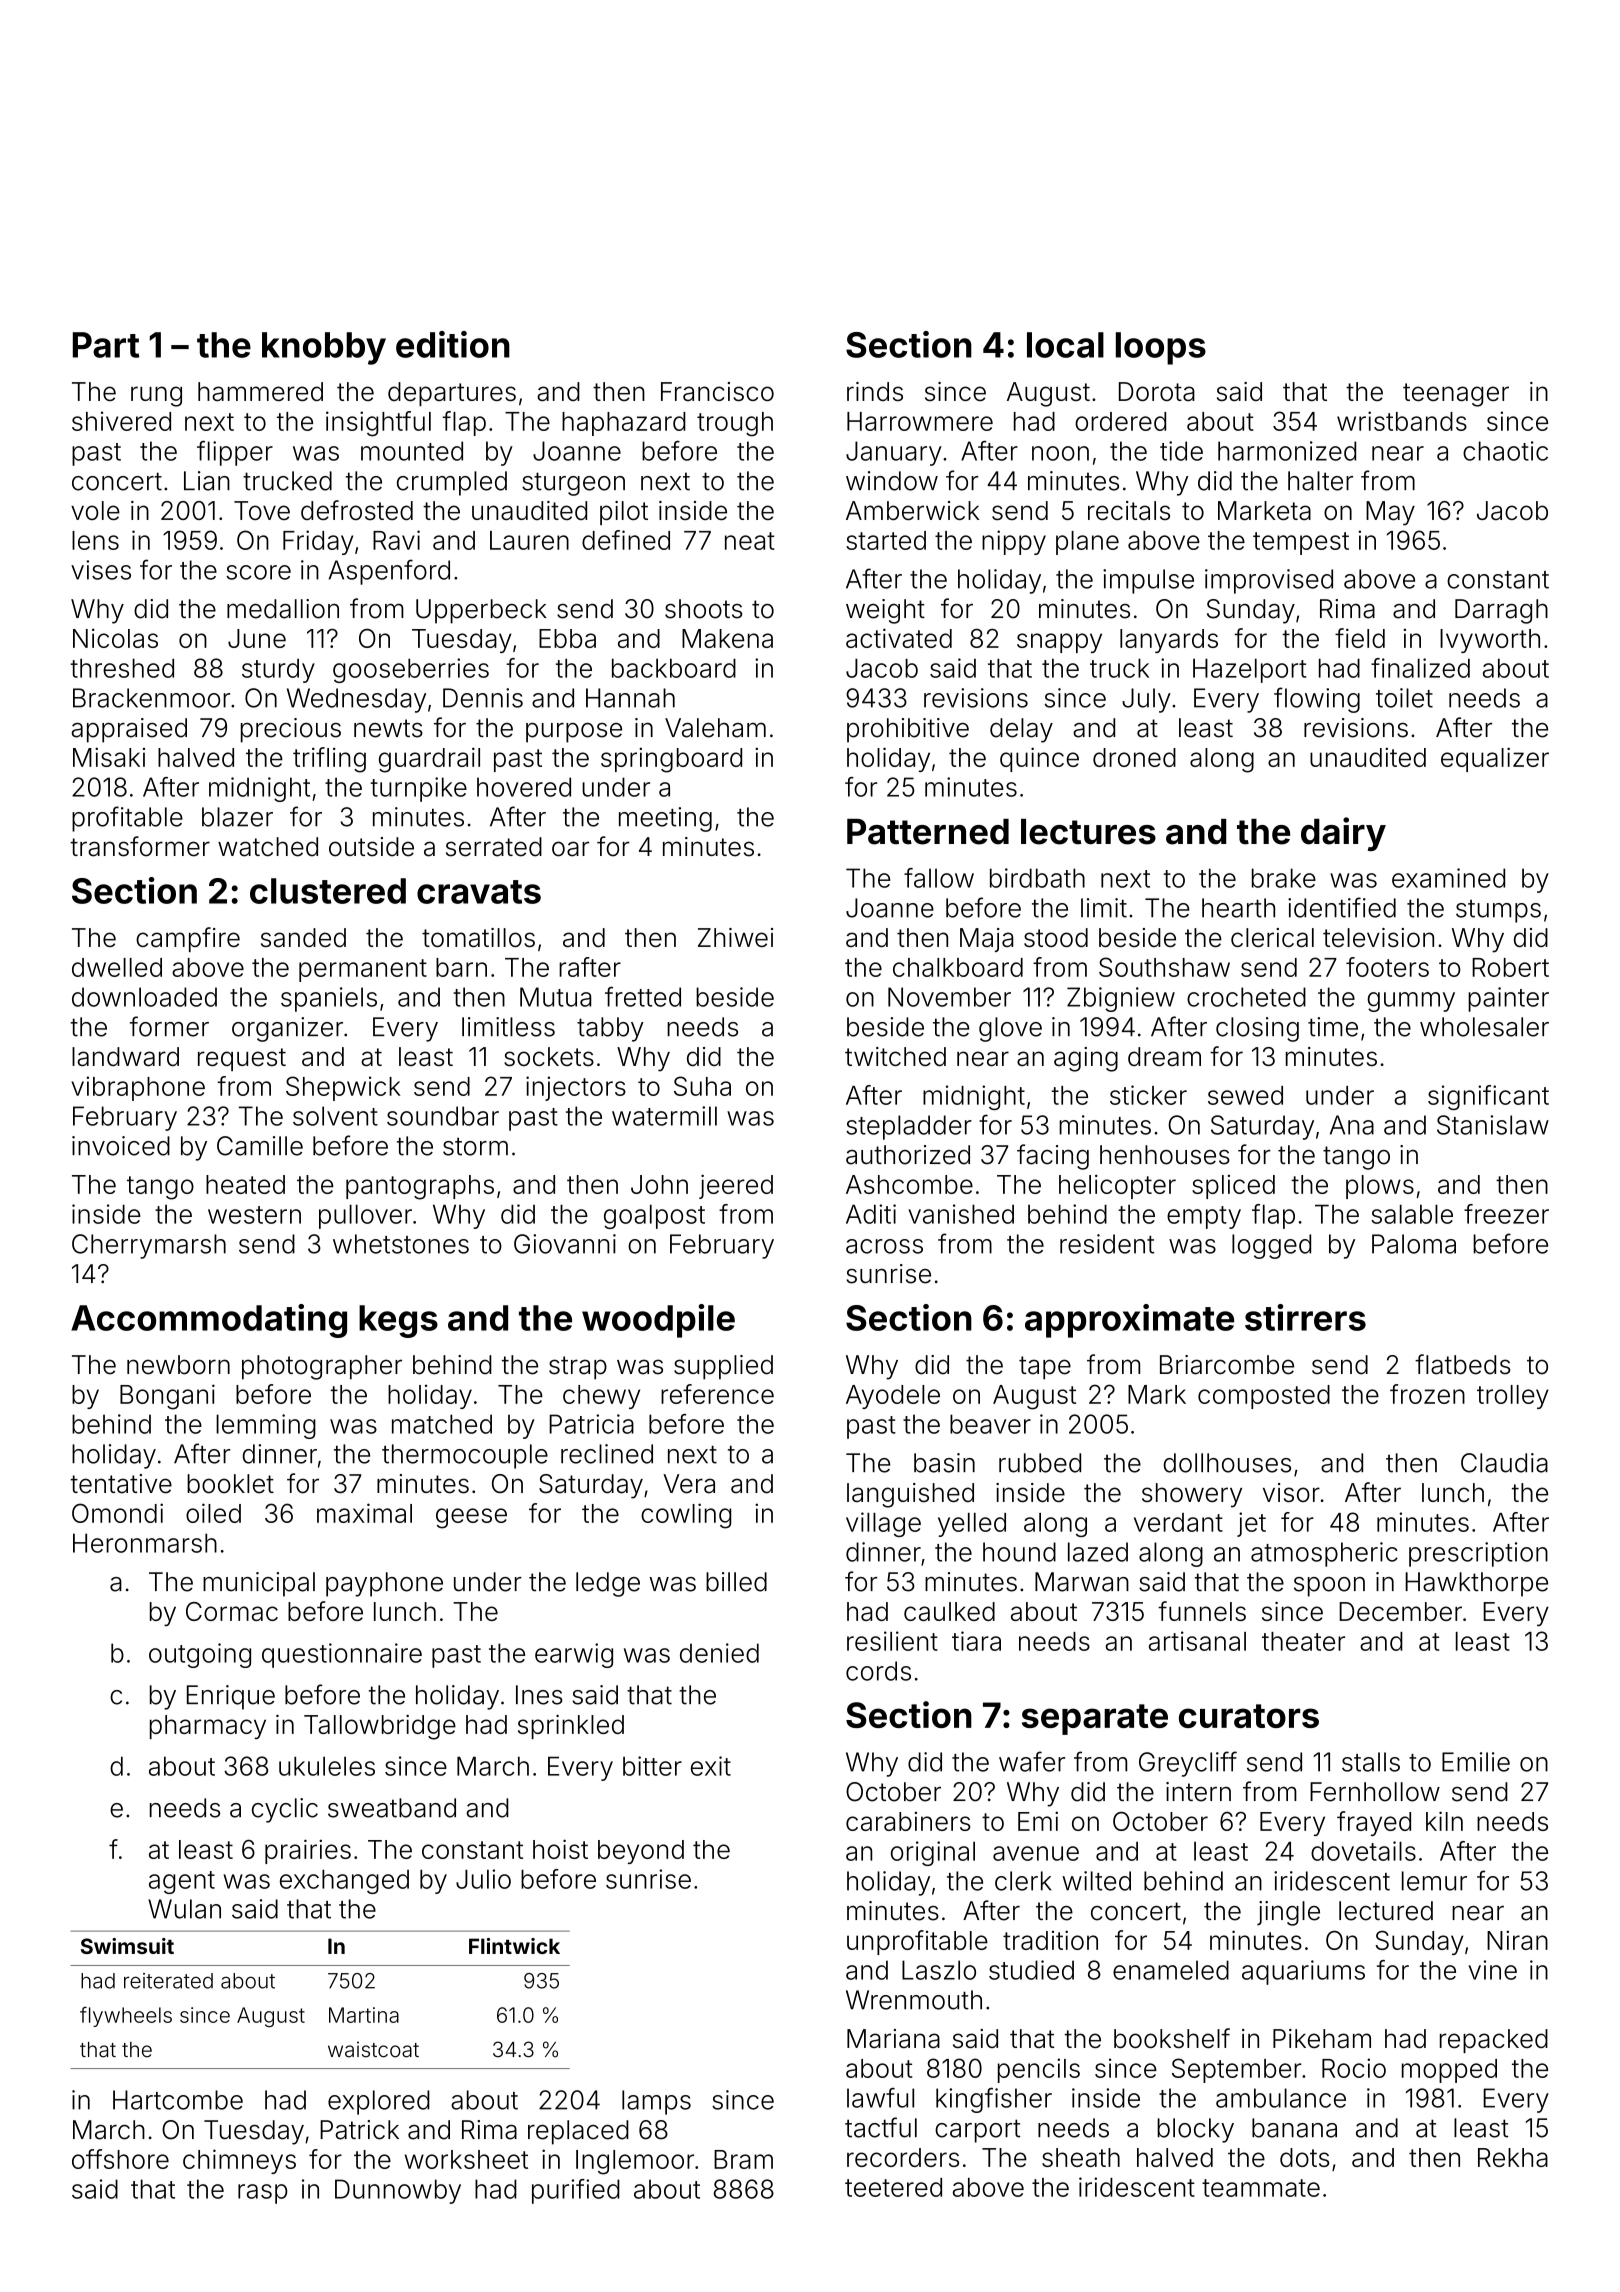  Describe the element at coordinates (120, 2159) in the screenshot. I see `offshore` at that location.
